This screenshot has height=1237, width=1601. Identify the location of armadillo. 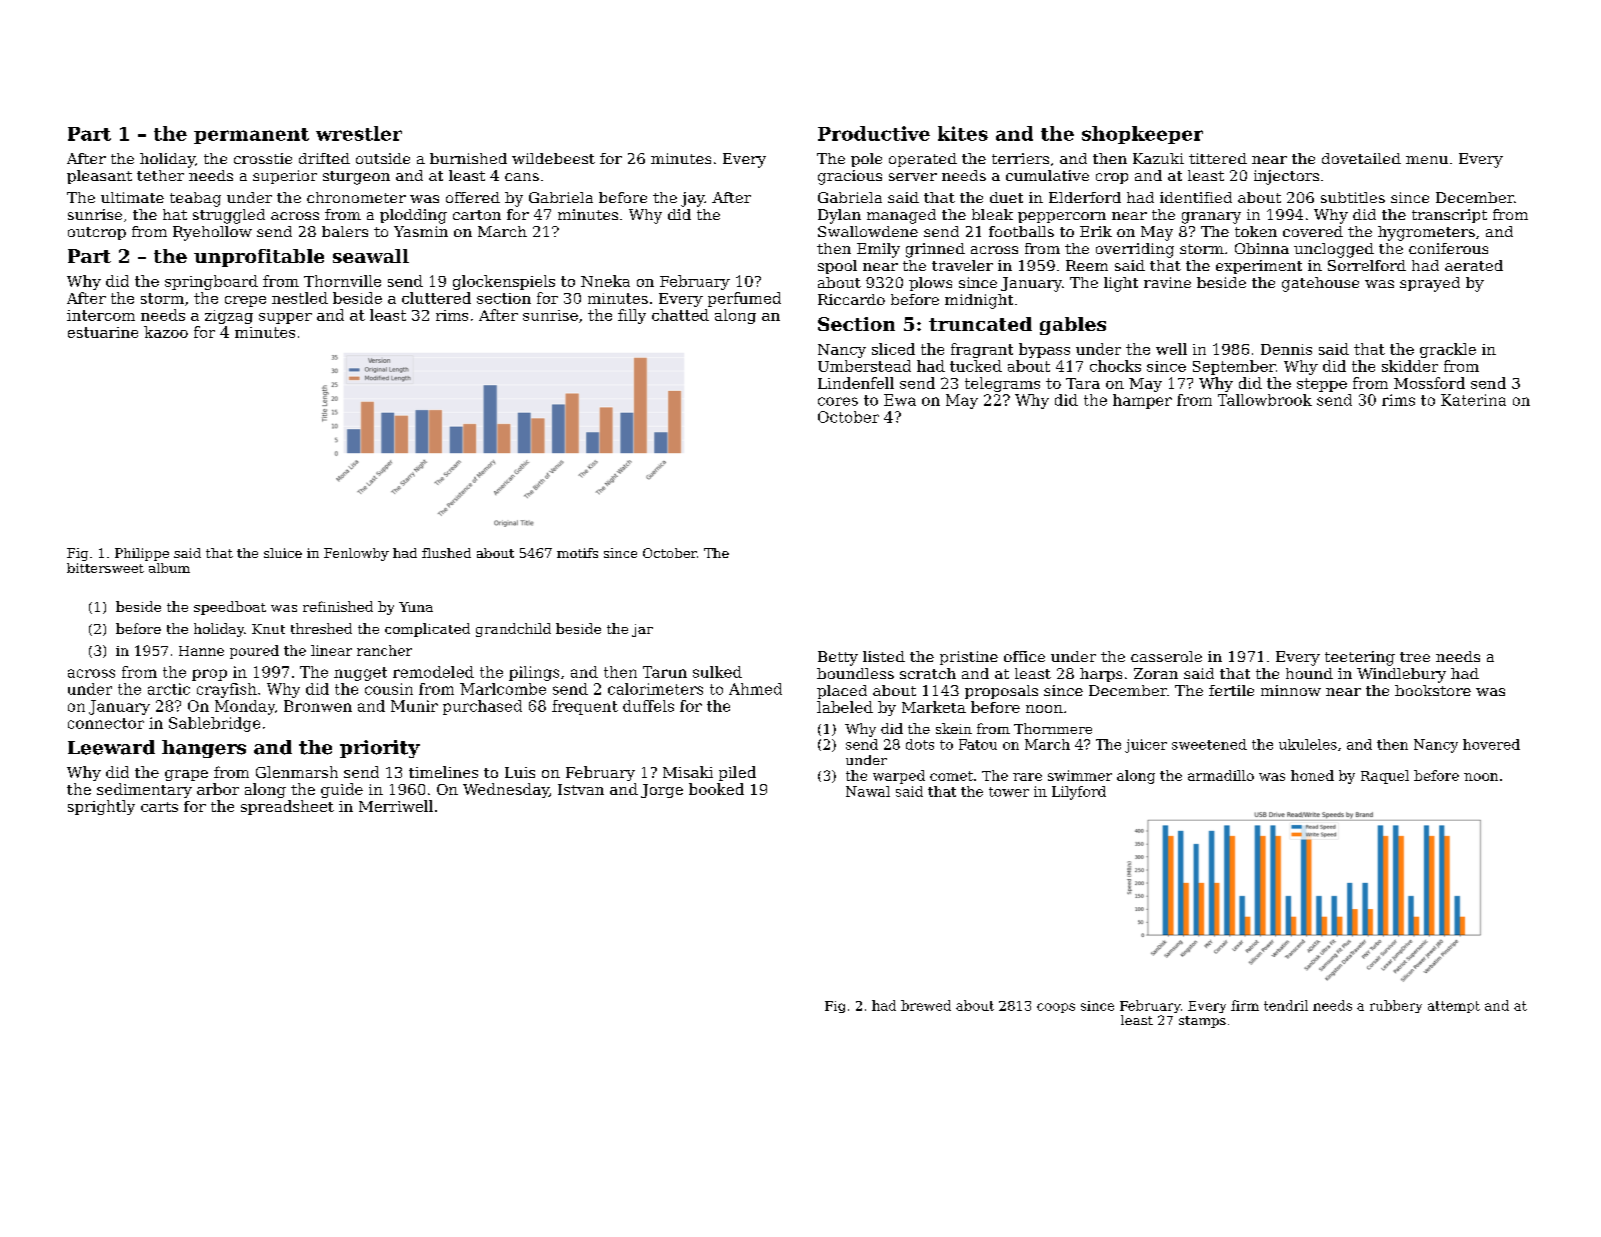
(1221, 775).
